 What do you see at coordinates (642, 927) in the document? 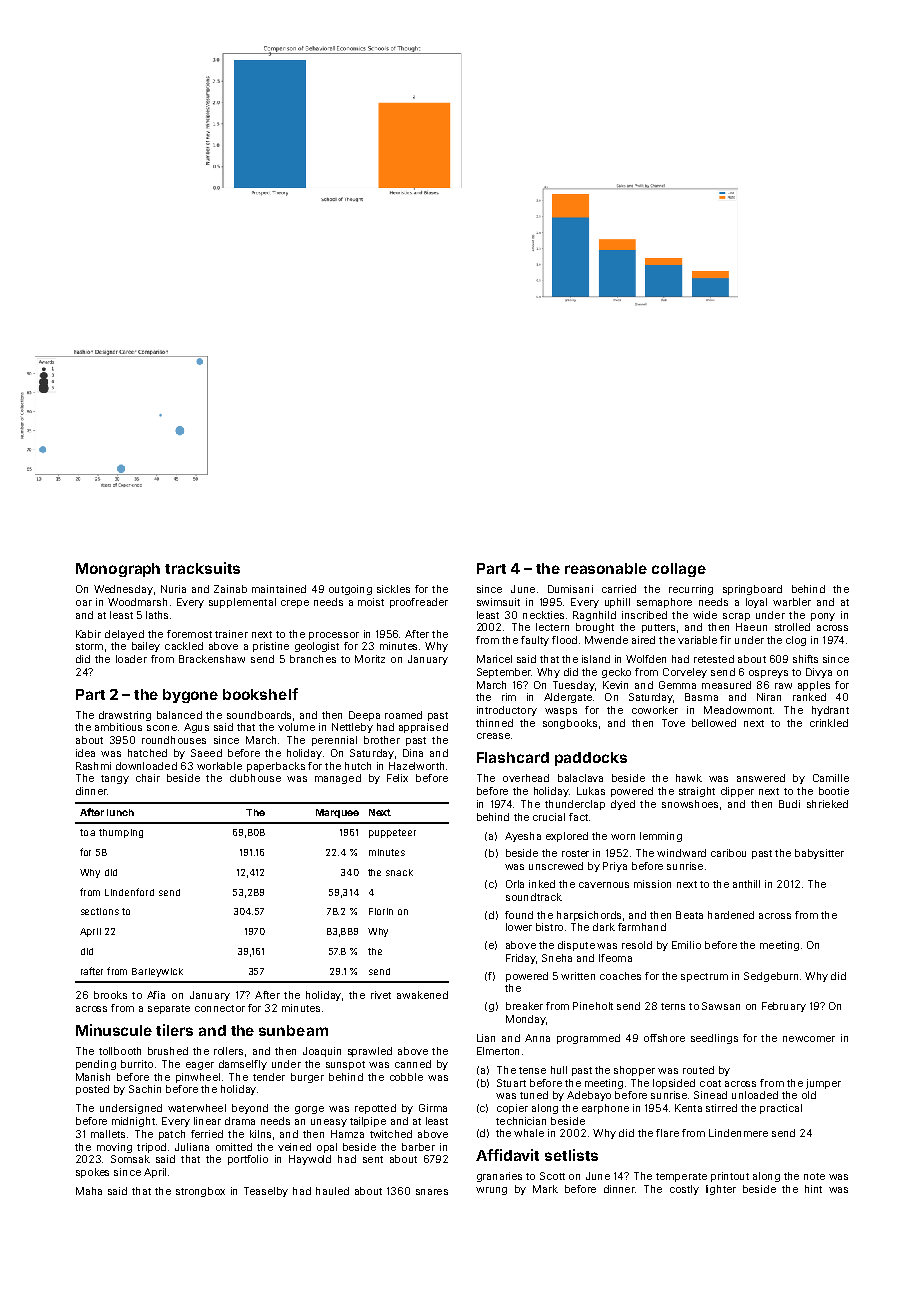
I see `farmhand` at bounding box center [642, 927].
